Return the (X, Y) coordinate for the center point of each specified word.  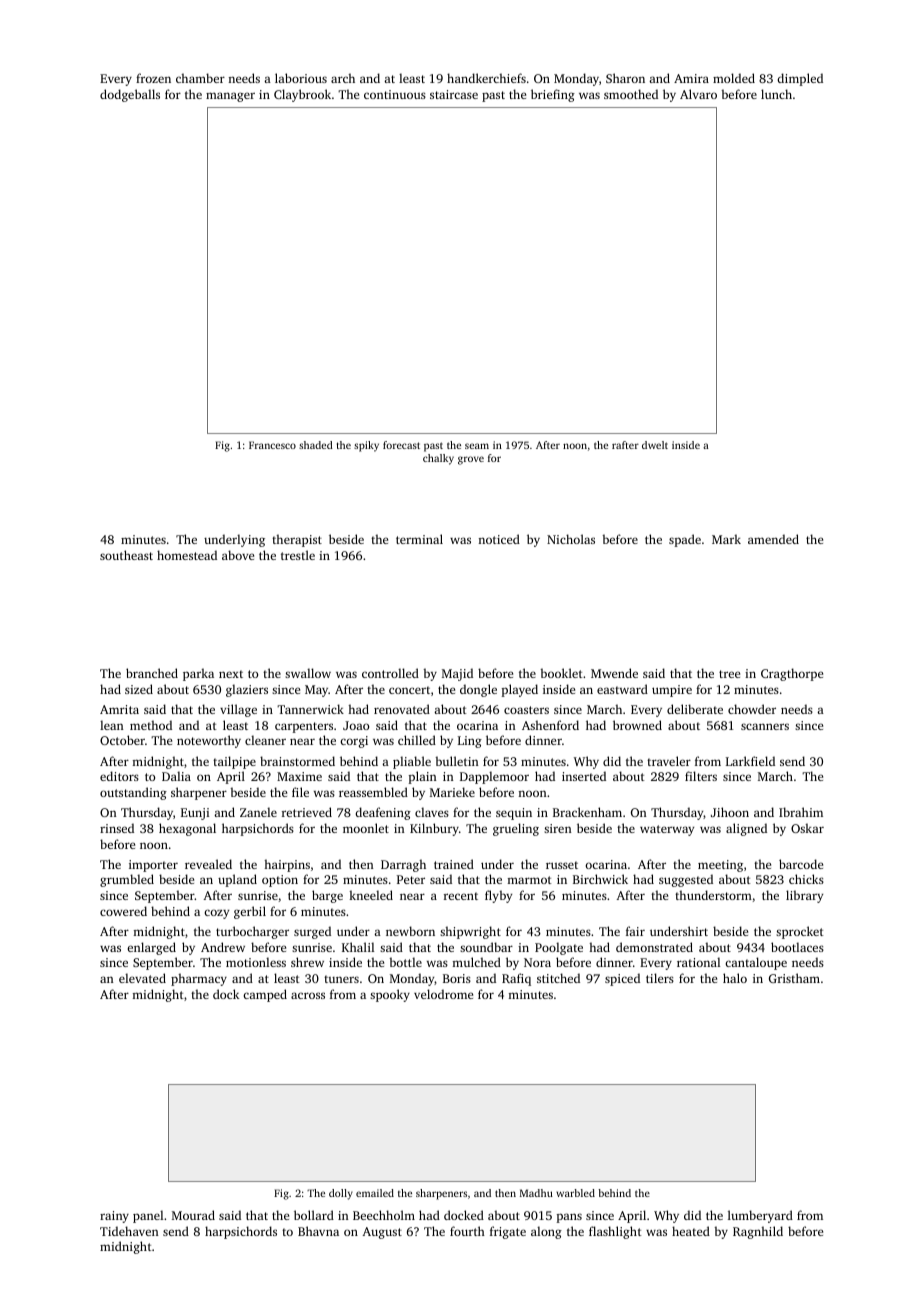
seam (477, 446)
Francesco (272, 445)
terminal (419, 539)
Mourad (193, 1215)
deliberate (695, 709)
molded (734, 78)
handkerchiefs (486, 78)
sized (139, 689)
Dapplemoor (494, 777)
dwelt (655, 445)
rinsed (117, 828)
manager (230, 97)
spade (685, 540)
